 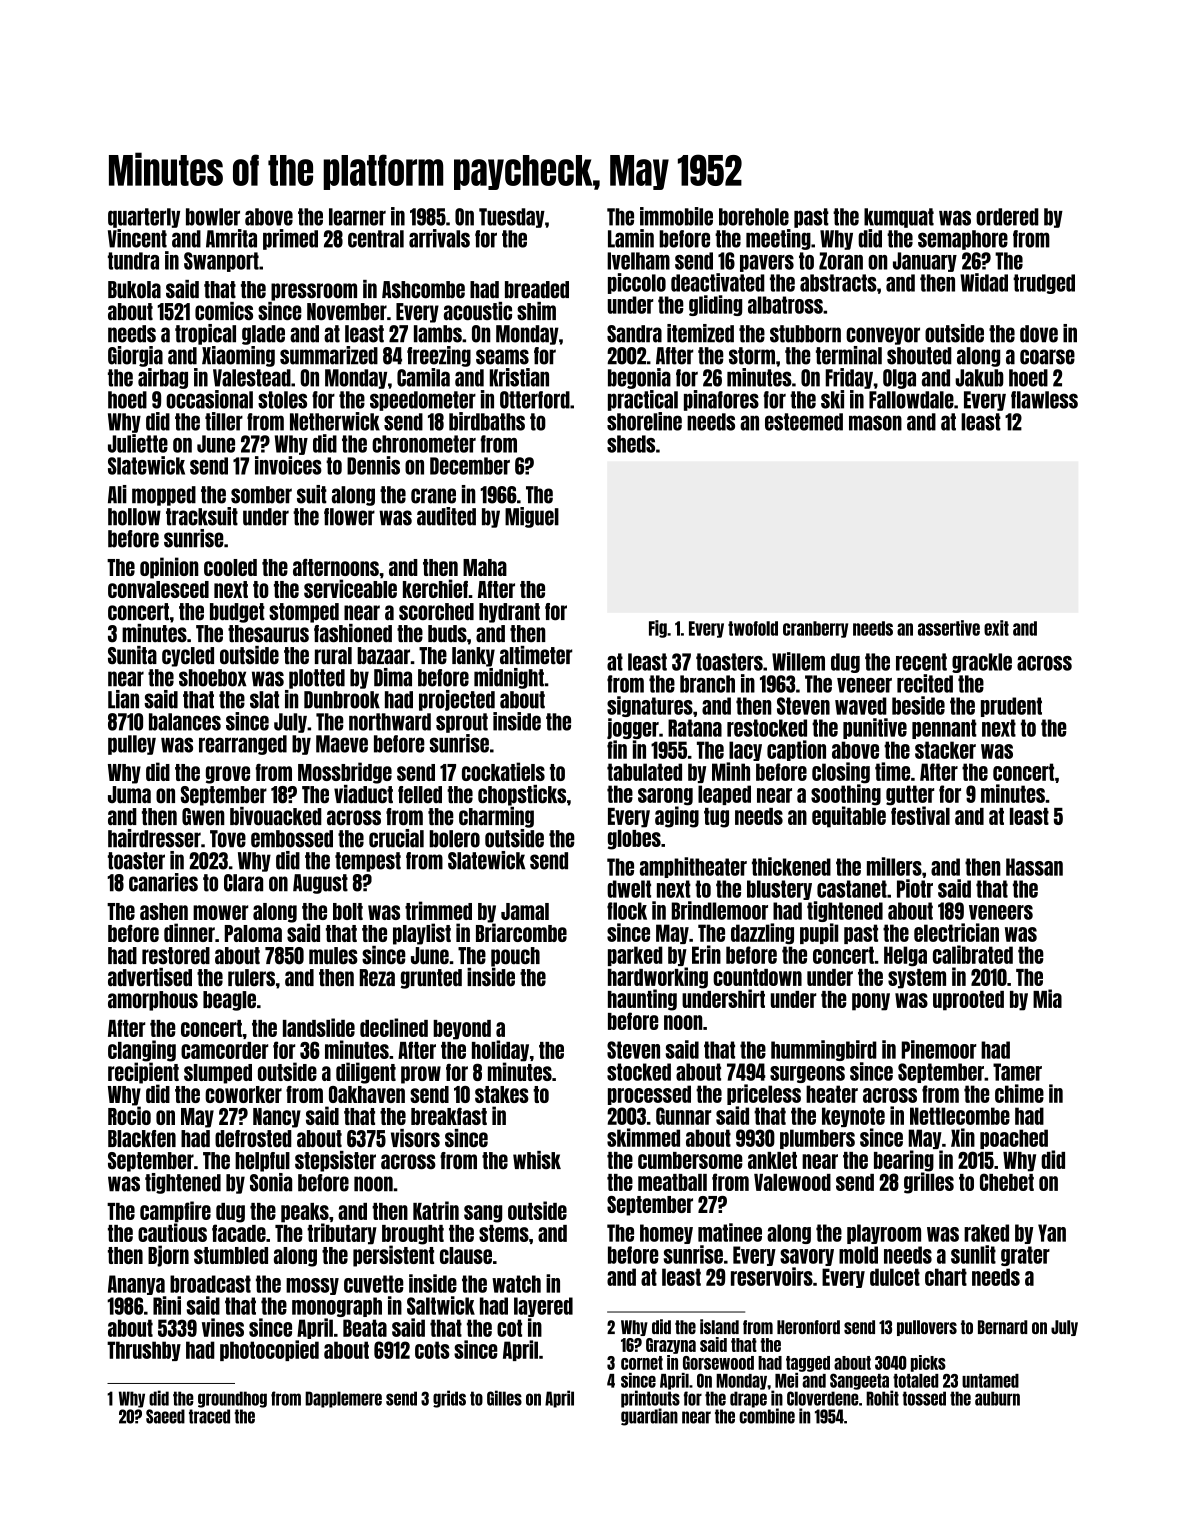 I want to click on layered, so click(x=543, y=1307).
